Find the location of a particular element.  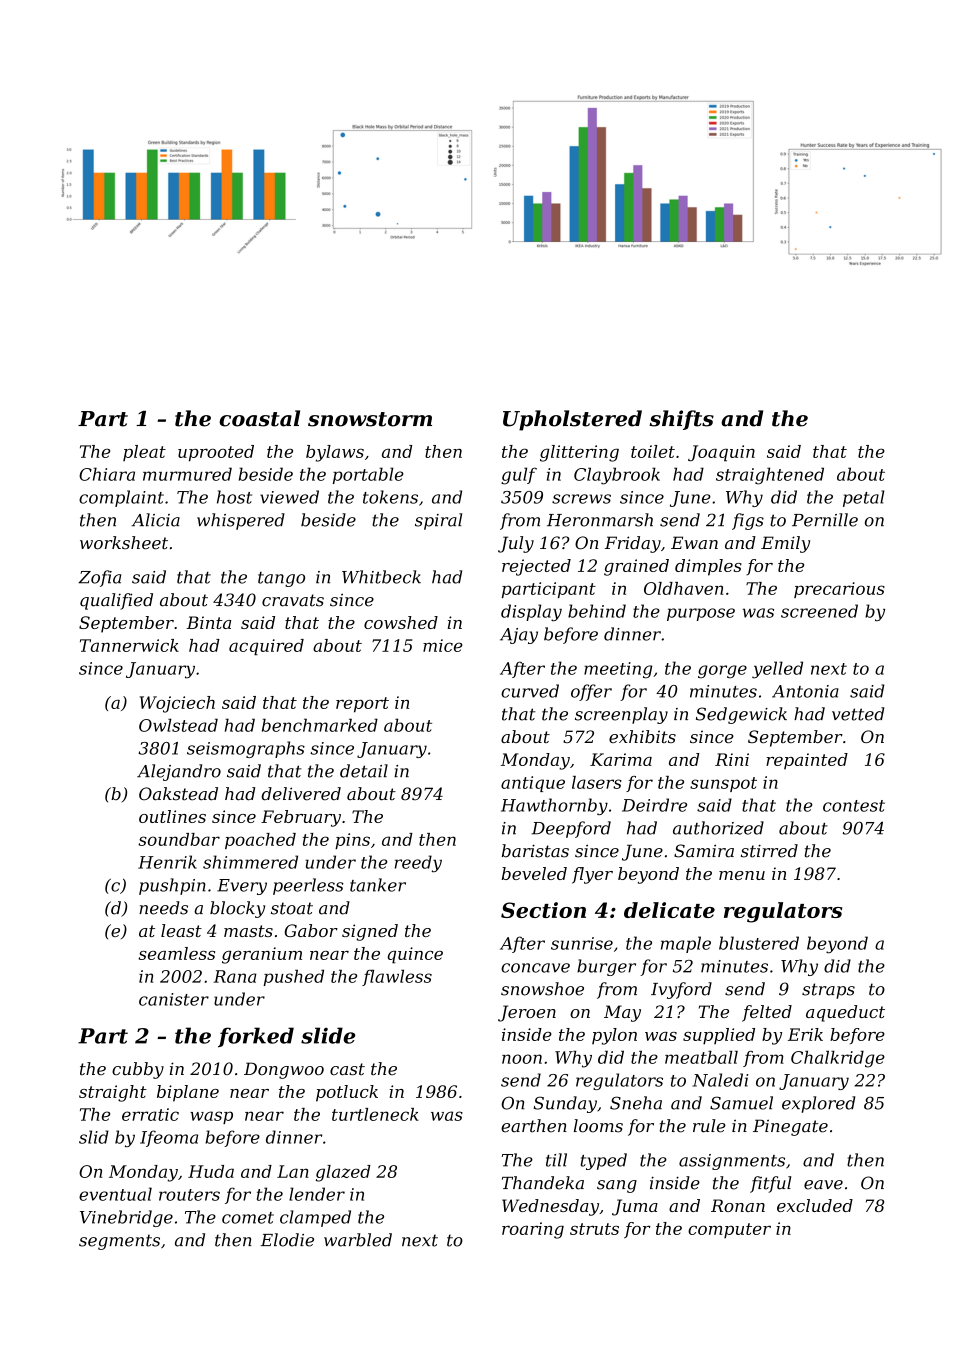

screened is located at coordinates (819, 611).
